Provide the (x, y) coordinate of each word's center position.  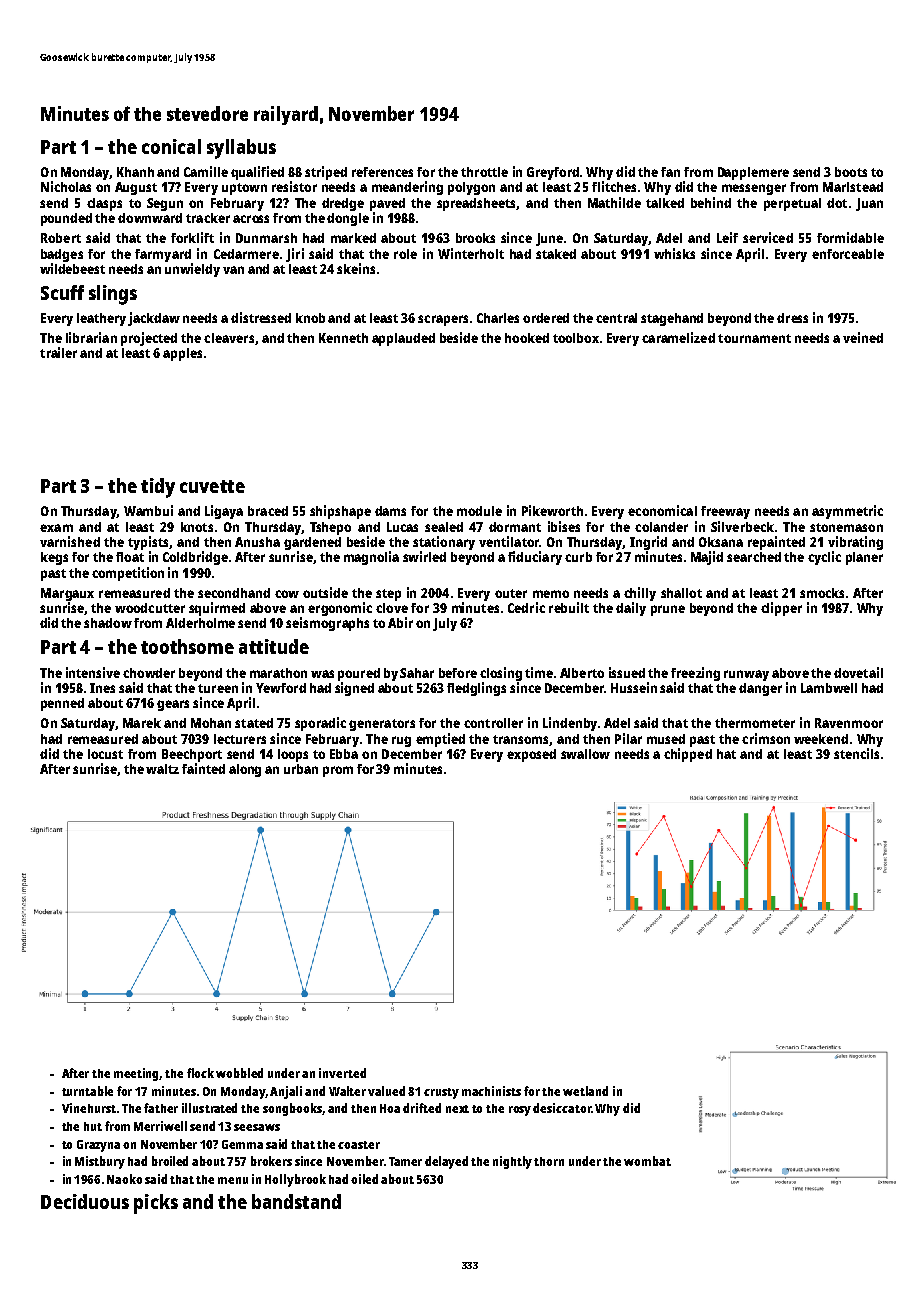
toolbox (576, 338)
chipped (688, 755)
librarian (91, 337)
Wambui (148, 510)
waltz (162, 769)
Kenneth (343, 338)
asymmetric (847, 512)
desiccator (562, 1108)
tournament (754, 338)
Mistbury (100, 1162)
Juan (869, 204)
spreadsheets (476, 204)
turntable (87, 1091)
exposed (531, 755)
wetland (585, 1091)
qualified (257, 173)
